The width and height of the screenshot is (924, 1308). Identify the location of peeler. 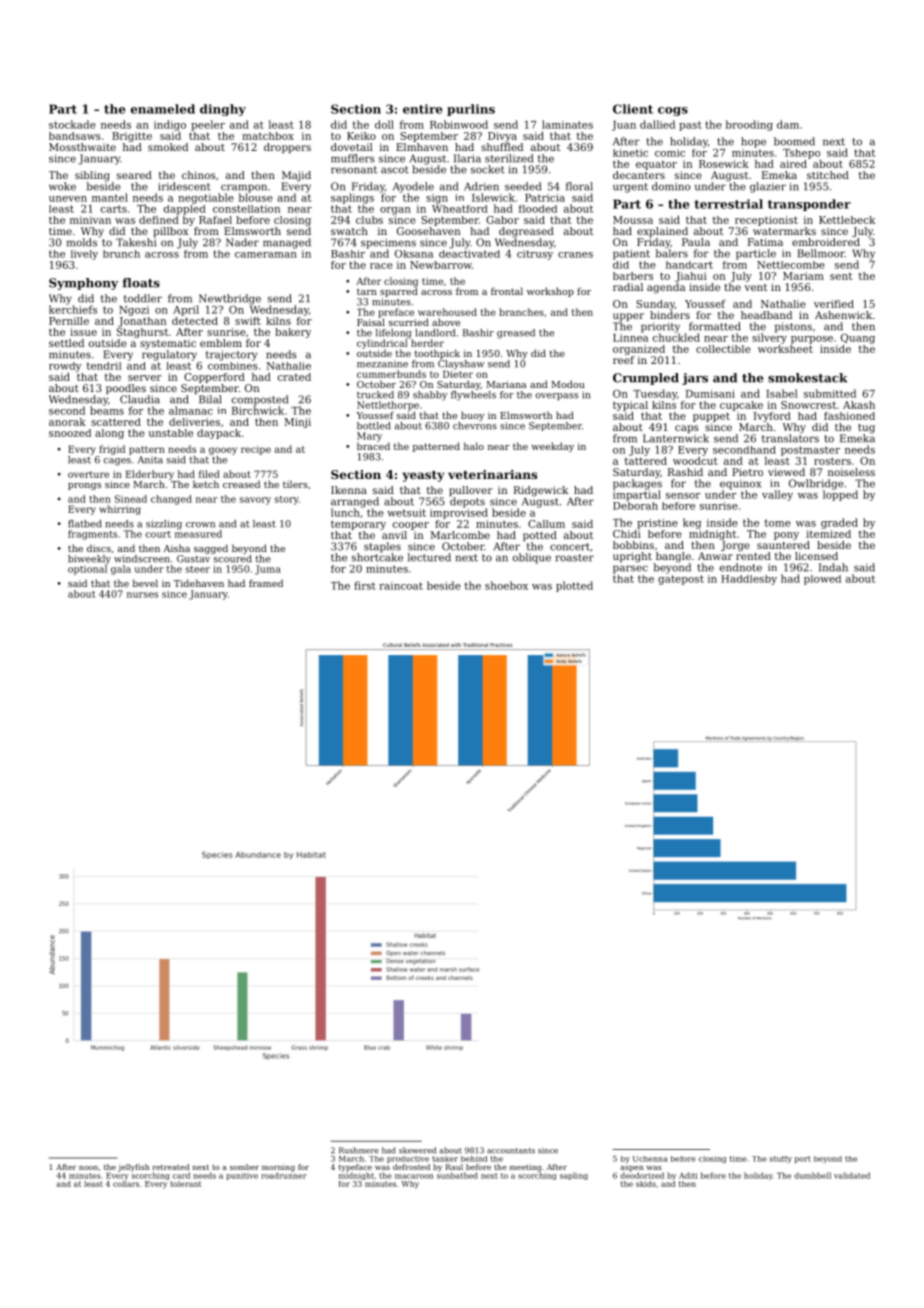
(208, 125).
